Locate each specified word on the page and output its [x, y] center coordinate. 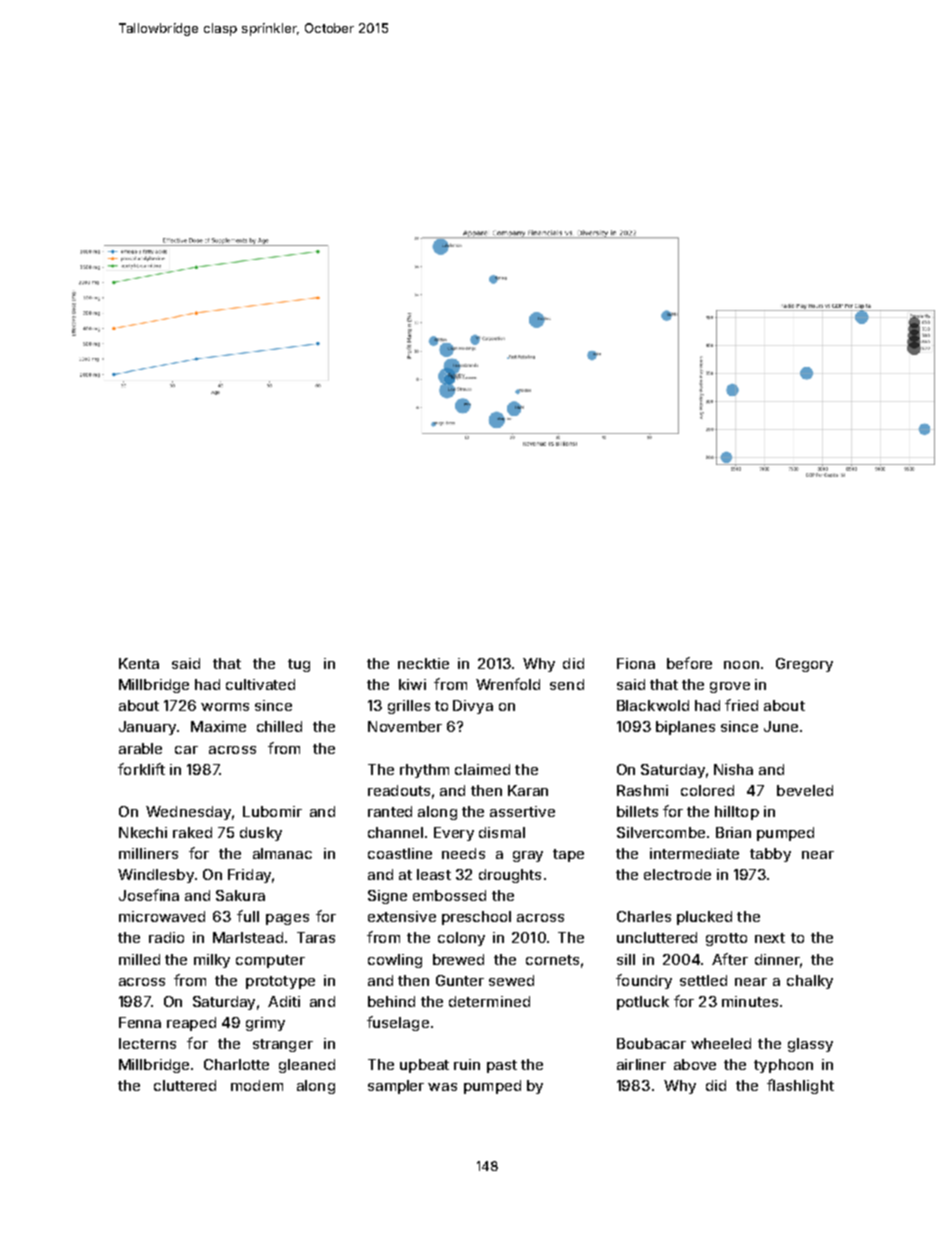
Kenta [139, 663]
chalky [810, 982]
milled [139, 959]
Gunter [460, 980]
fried [741, 705]
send [567, 684]
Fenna [140, 1022]
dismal [502, 832]
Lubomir [272, 811]
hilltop [737, 813]
